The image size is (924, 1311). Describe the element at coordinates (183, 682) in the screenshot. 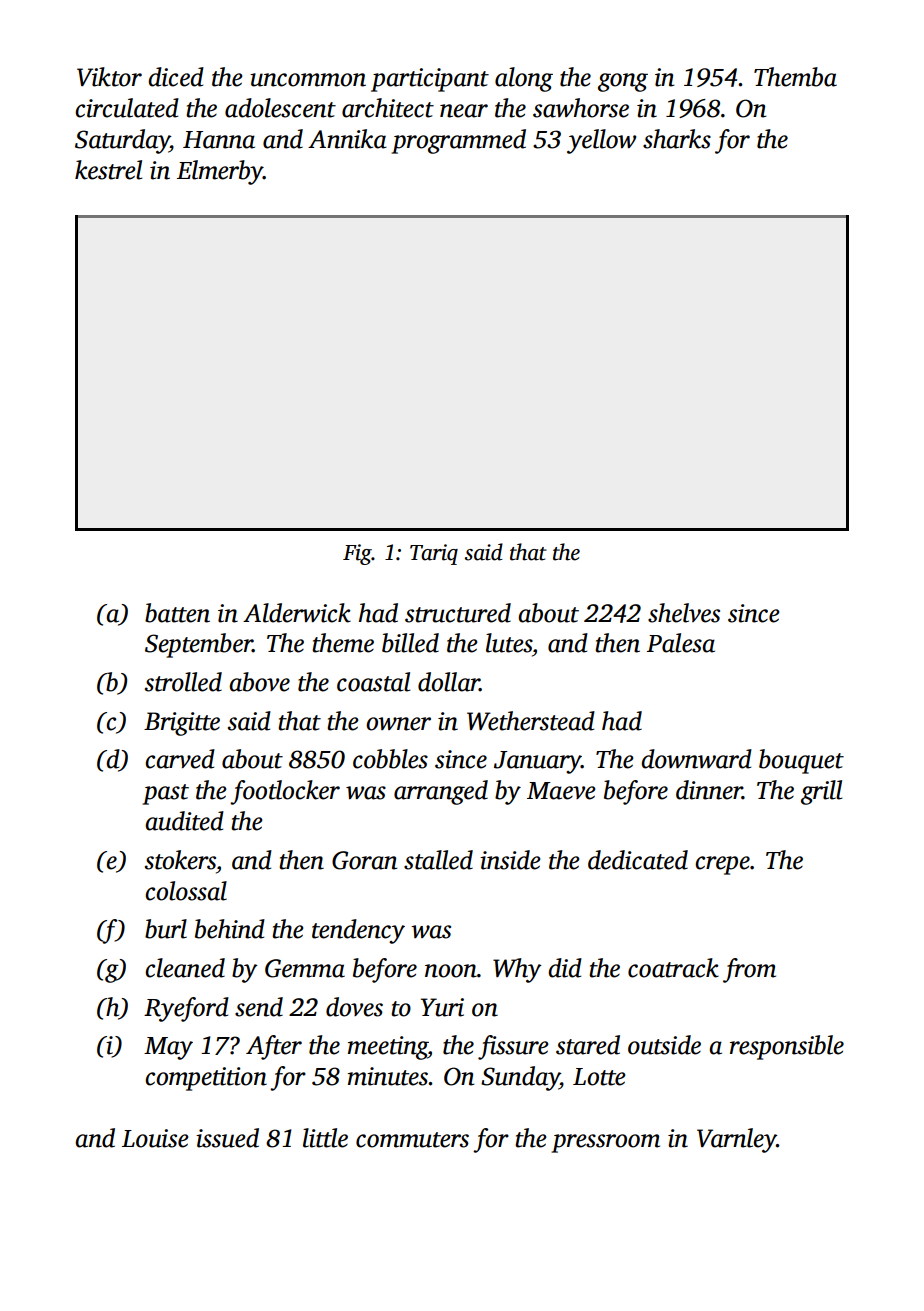

I see `strolled` at that location.
